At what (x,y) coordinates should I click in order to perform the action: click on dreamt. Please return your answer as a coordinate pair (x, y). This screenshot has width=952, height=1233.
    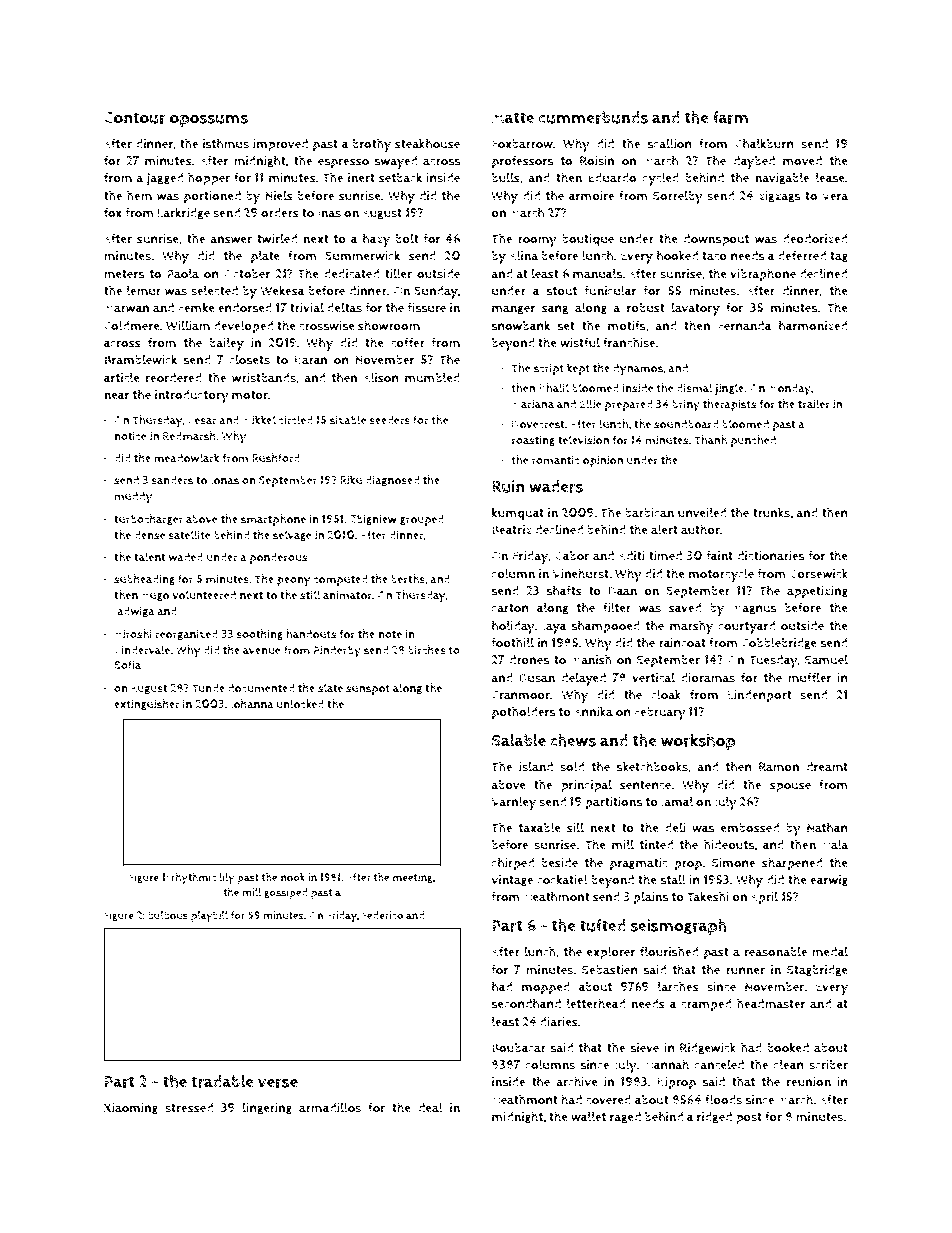
    Looking at the image, I should click on (827, 767).
